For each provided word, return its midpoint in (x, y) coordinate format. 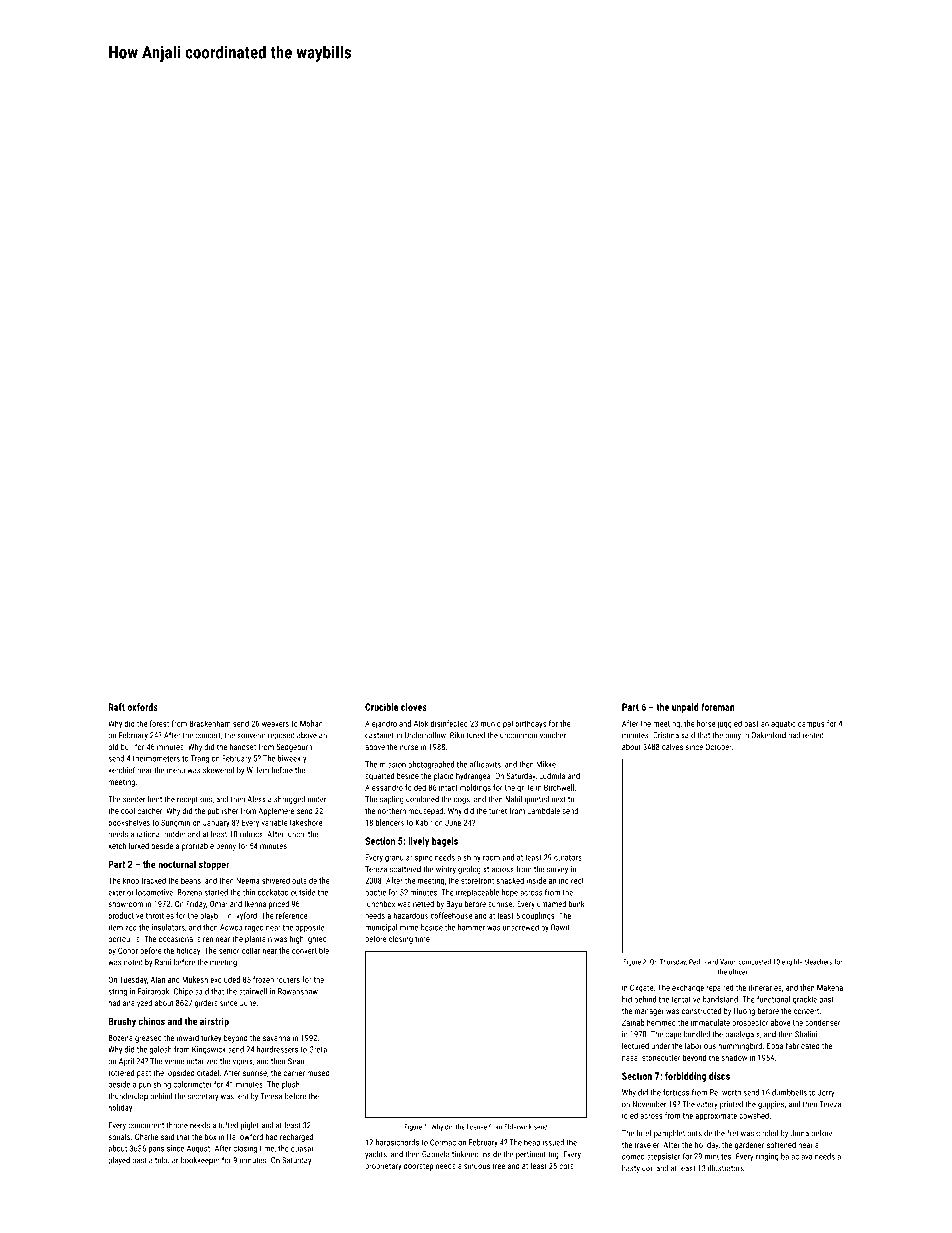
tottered (121, 1073)
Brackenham (210, 723)
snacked (510, 880)
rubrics (251, 834)
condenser (822, 1022)
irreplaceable (477, 893)
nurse (409, 747)
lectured (635, 1045)
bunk (577, 903)
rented (813, 735)
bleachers (818, 962)
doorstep (418, 1167)
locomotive (154, 892)
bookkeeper (200, 1161)
